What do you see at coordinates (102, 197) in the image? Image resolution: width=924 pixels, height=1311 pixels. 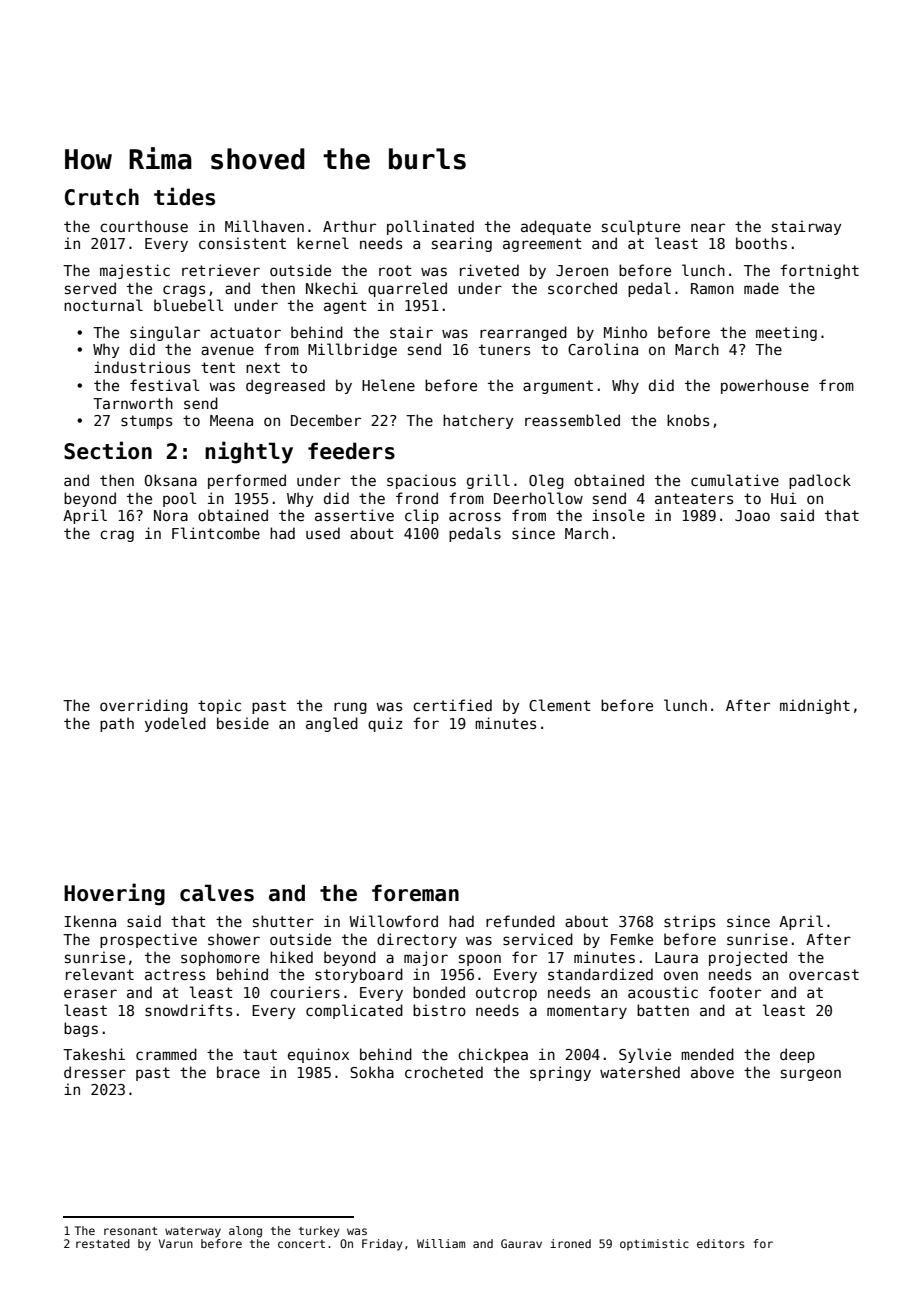 I see `Crutch` at bounding box center [102, 197].
